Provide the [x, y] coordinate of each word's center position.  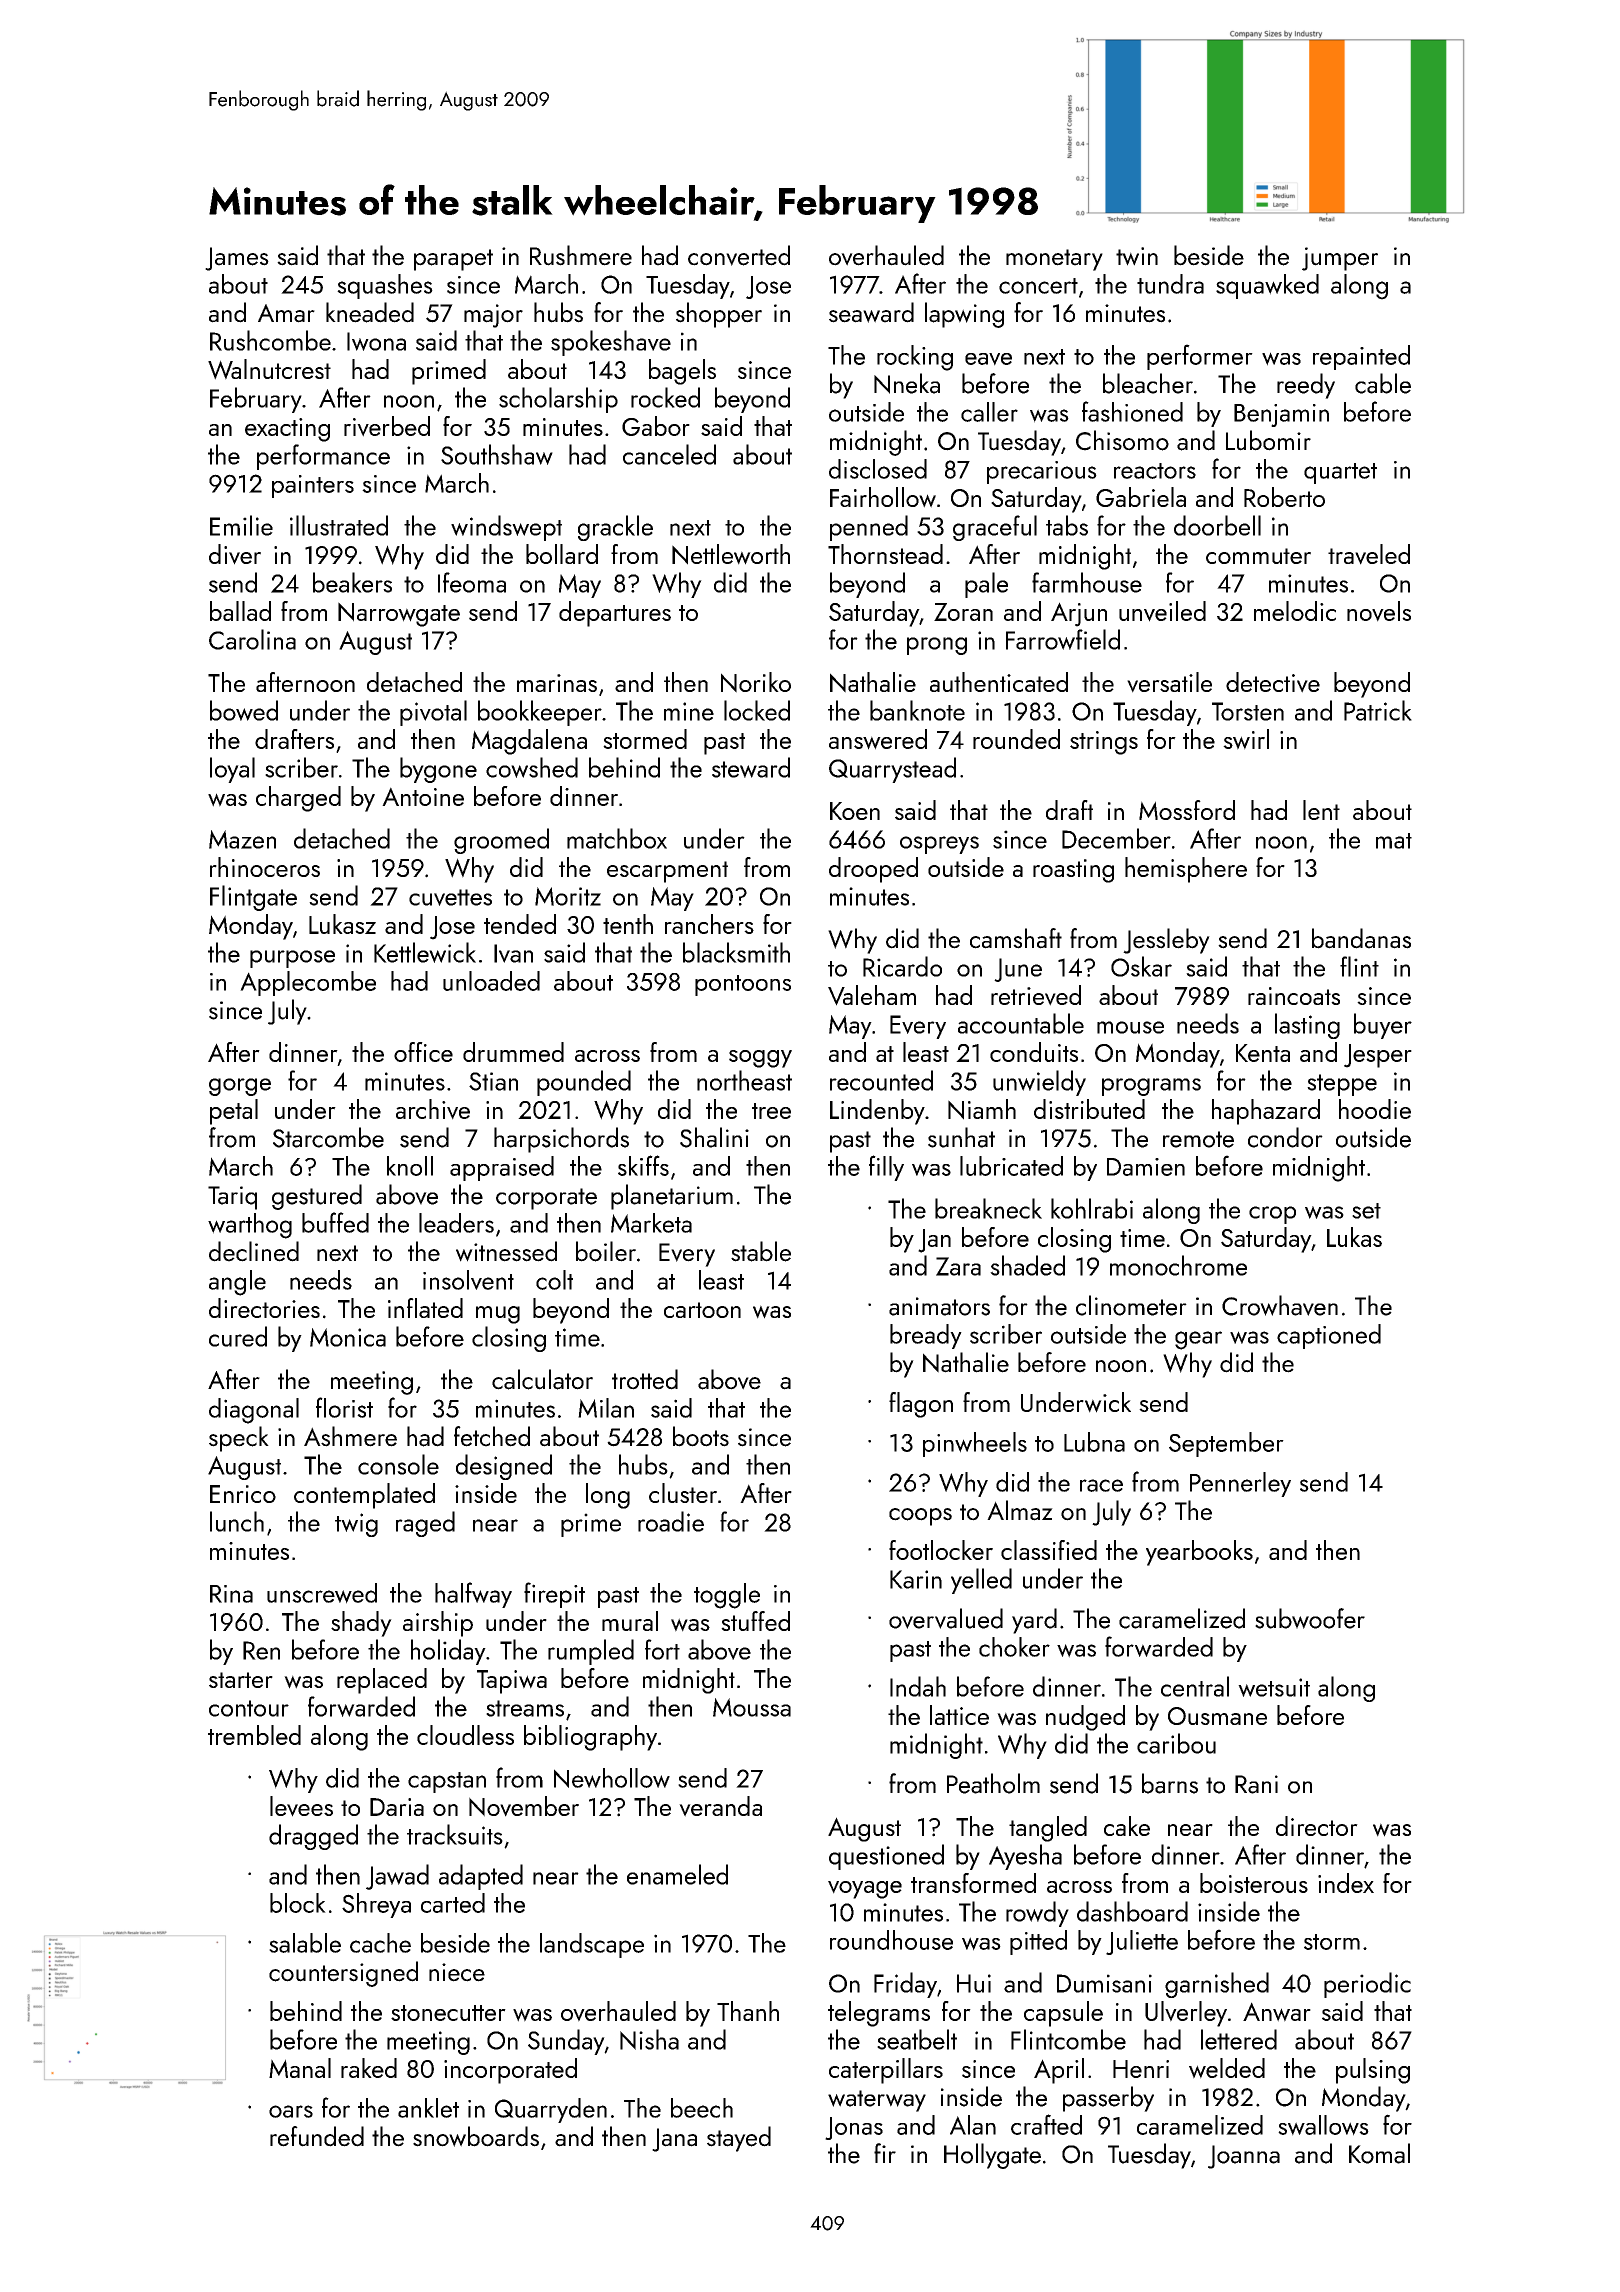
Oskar [1141, 966]
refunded [317, 2136]
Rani [1256, 1784]
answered [878, 739]
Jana [674, 2140]
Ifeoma [472, 582]
